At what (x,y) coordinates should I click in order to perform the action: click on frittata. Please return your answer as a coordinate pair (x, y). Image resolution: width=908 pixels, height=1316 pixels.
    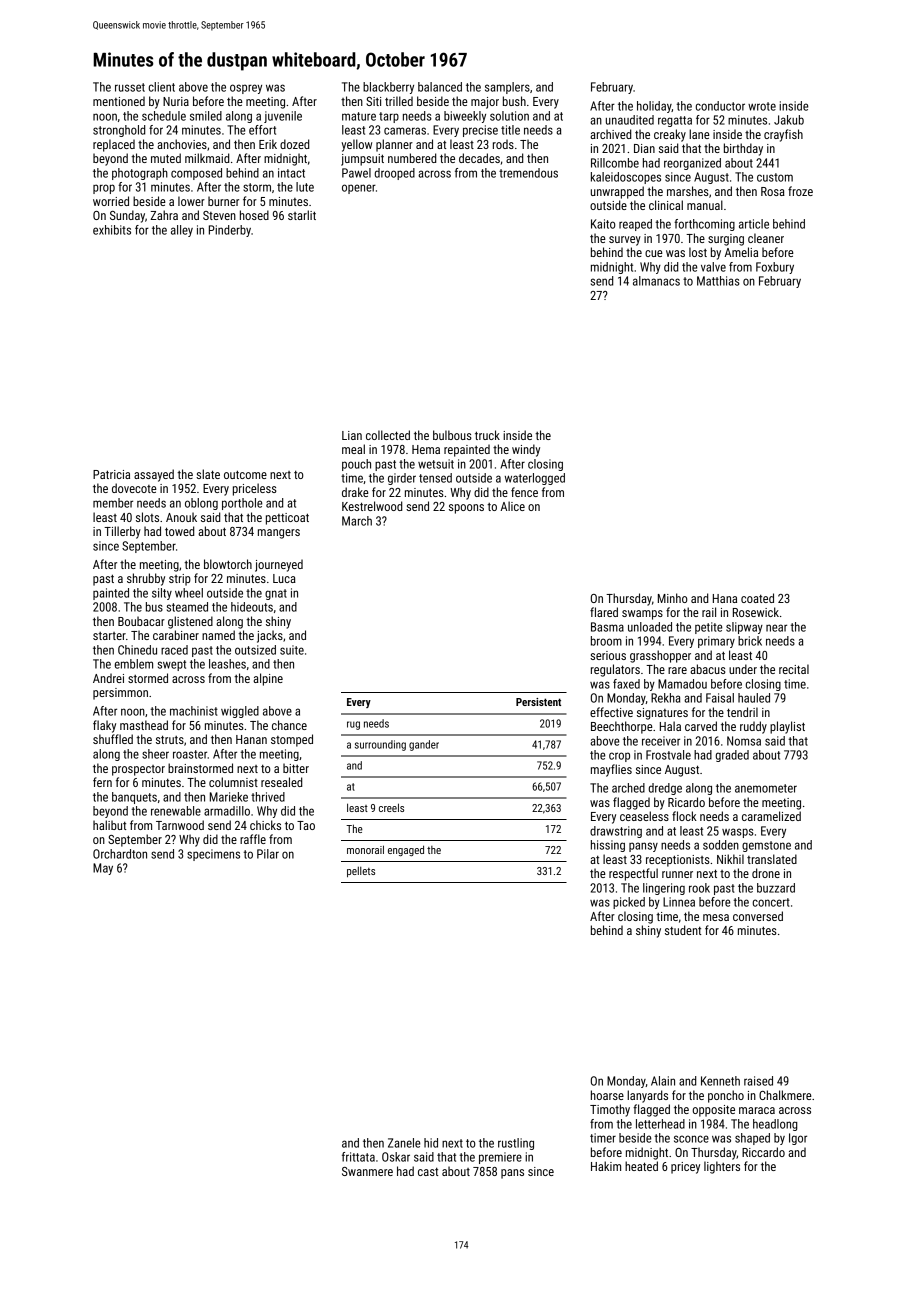
    Looking at the image, I should click on (358, 1157).
